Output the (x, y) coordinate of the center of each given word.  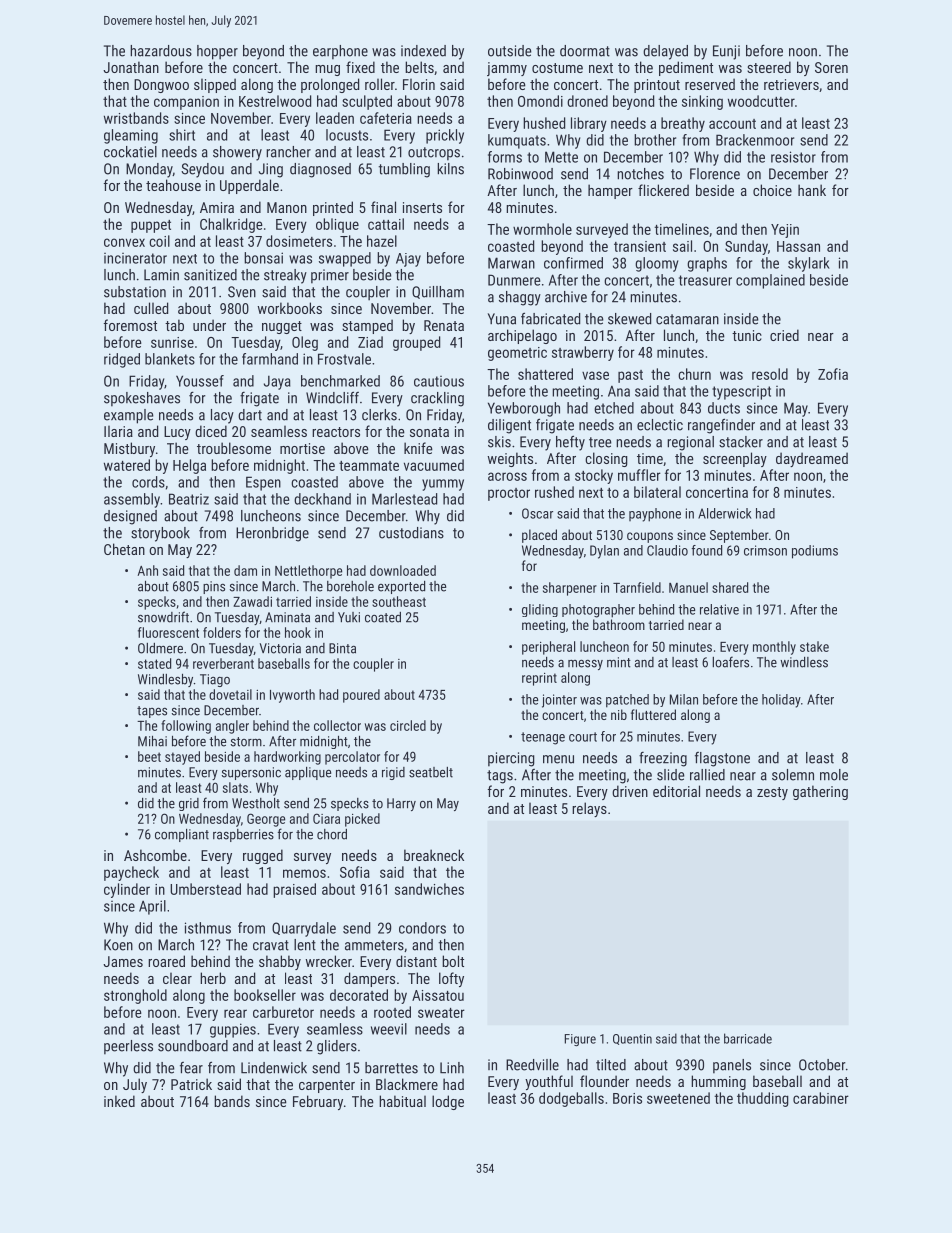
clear (177, 978)
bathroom (619, 624)
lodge (448, 1102)
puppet (151, 226)
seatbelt (431, 772)
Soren (831, 67)
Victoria (280, 648)
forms (505, 157)
